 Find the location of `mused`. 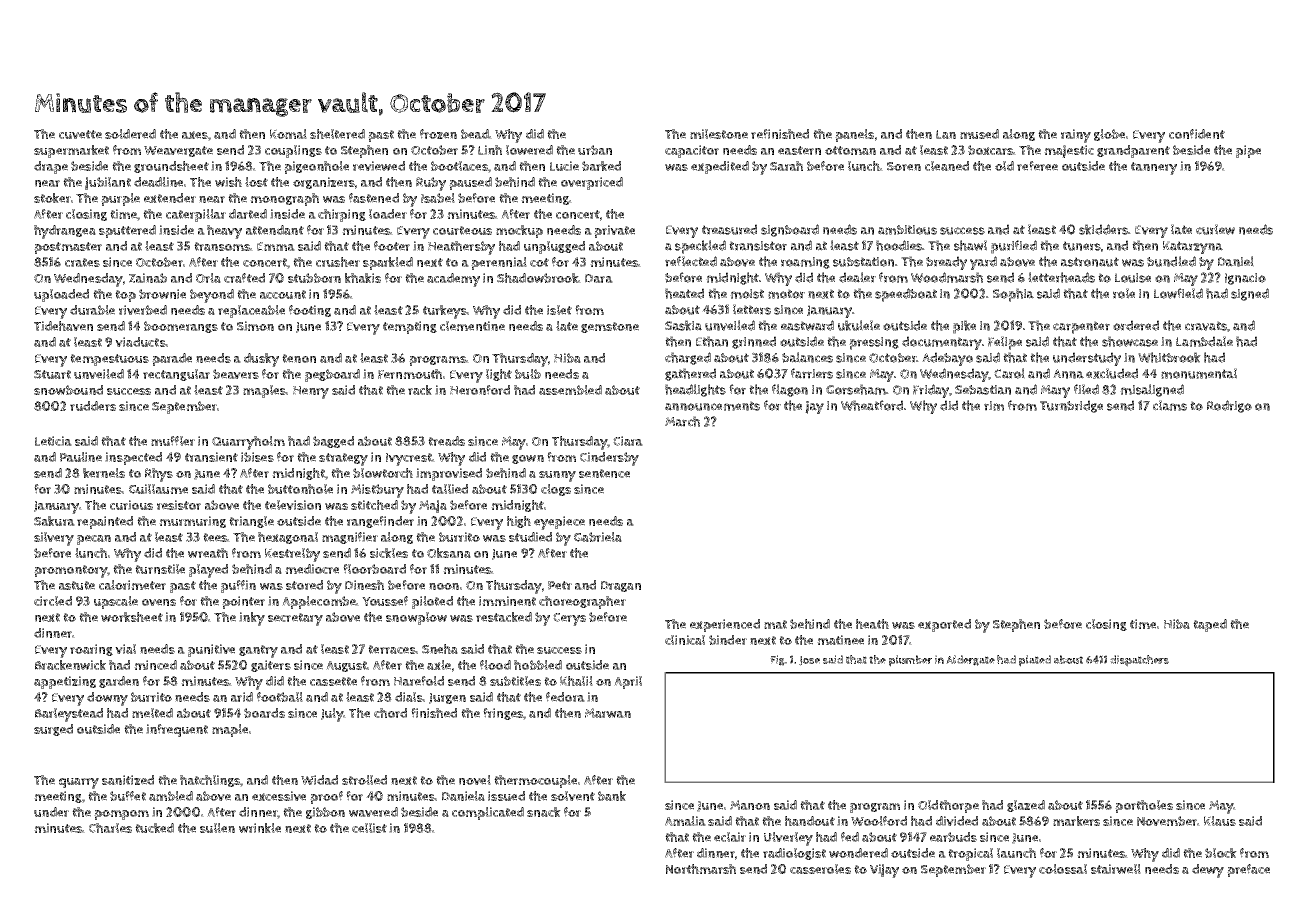

mused is located at coordinates (979, 134).
